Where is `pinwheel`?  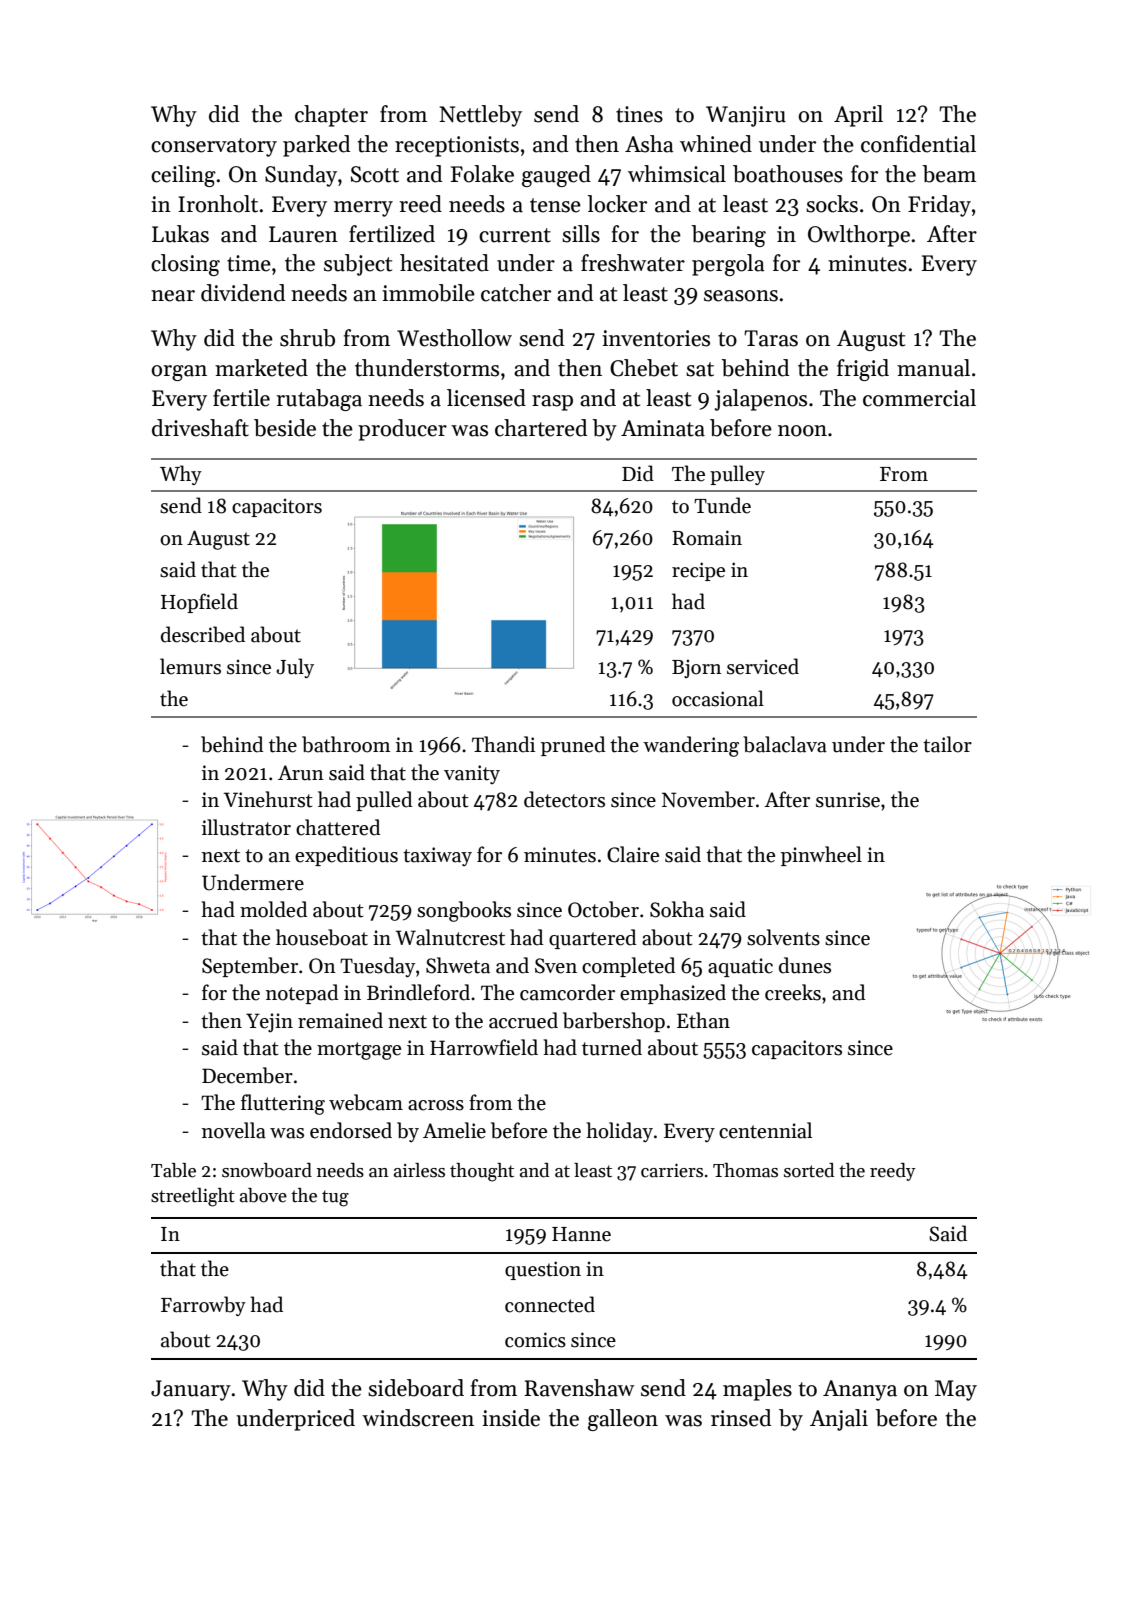
pinwheel is located at coordinates (821, 856).
